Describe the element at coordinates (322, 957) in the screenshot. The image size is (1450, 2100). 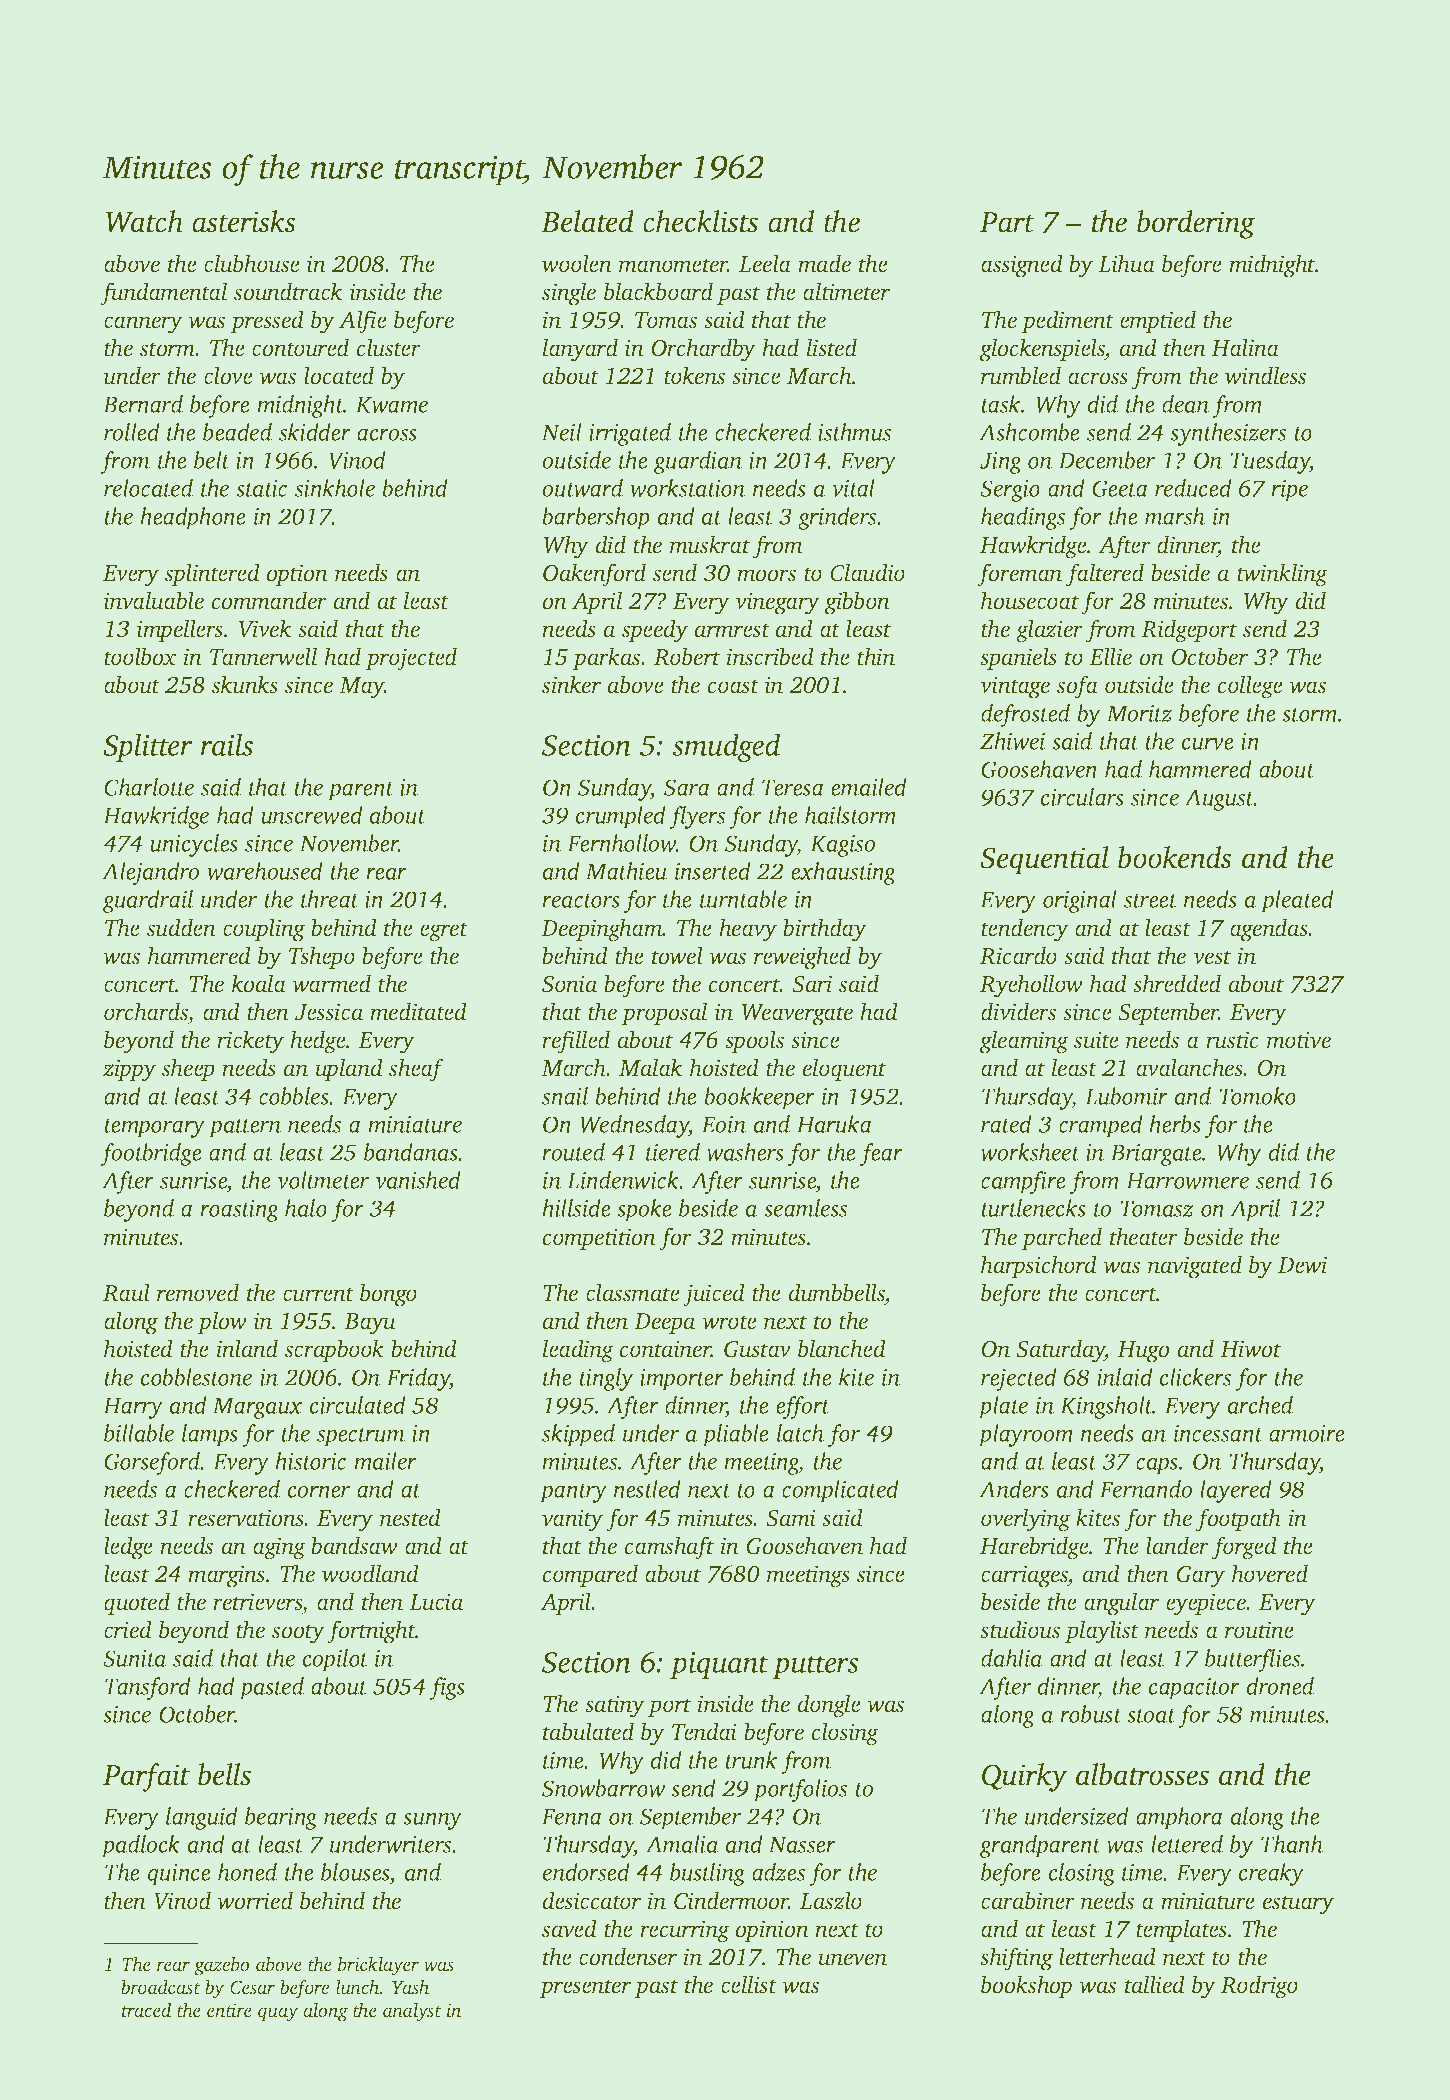
I see `Tshepo` at that location.
